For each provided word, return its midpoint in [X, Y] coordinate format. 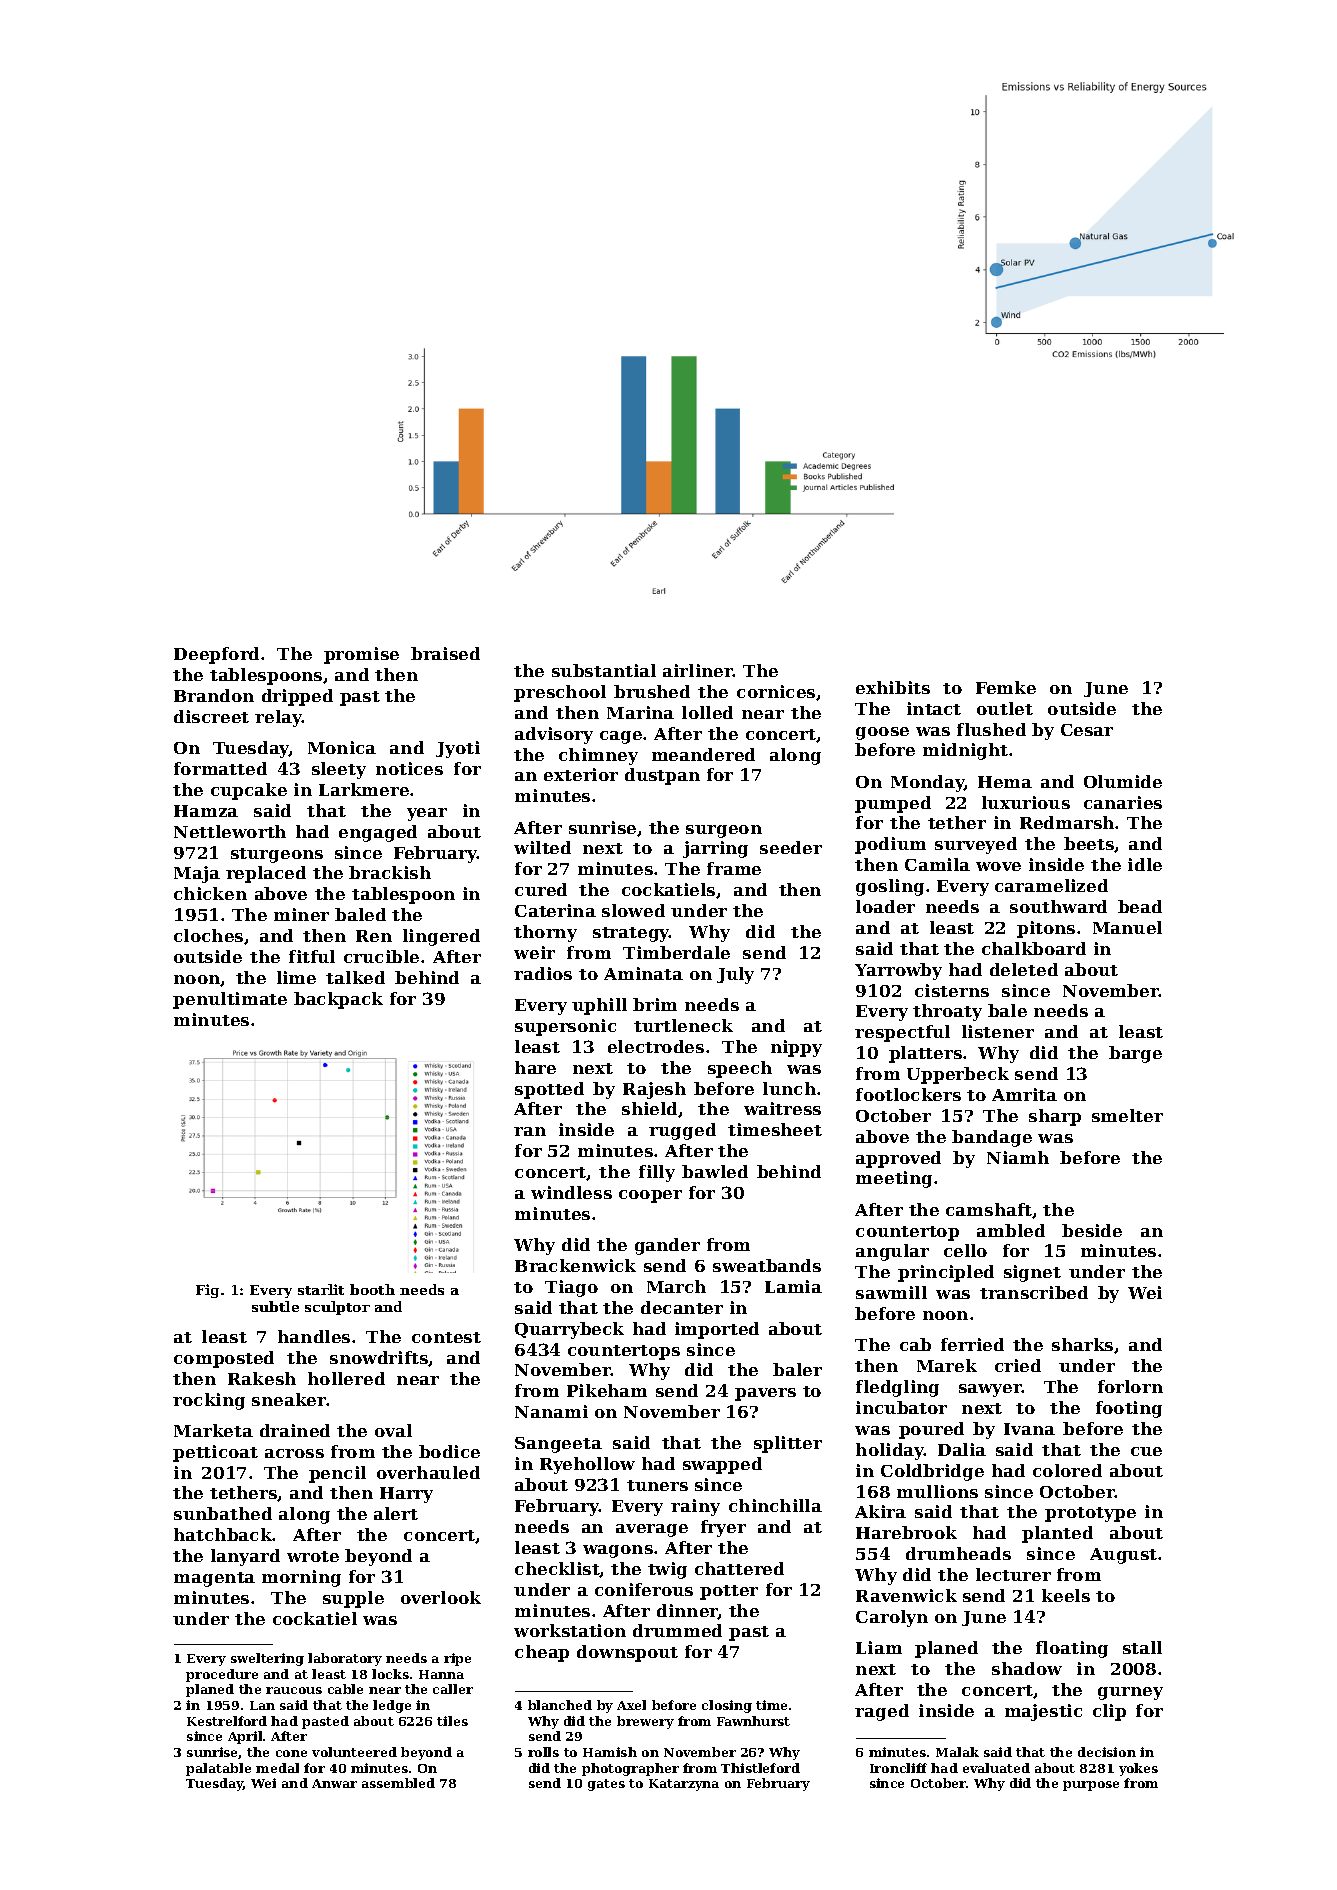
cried [1018, 1365]
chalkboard [1034, 948]
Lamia [793, 1286]
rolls [543, 1752]
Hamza [206, 811]
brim [655, 1004]
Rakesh [262, 1378]
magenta [214, 1579]
